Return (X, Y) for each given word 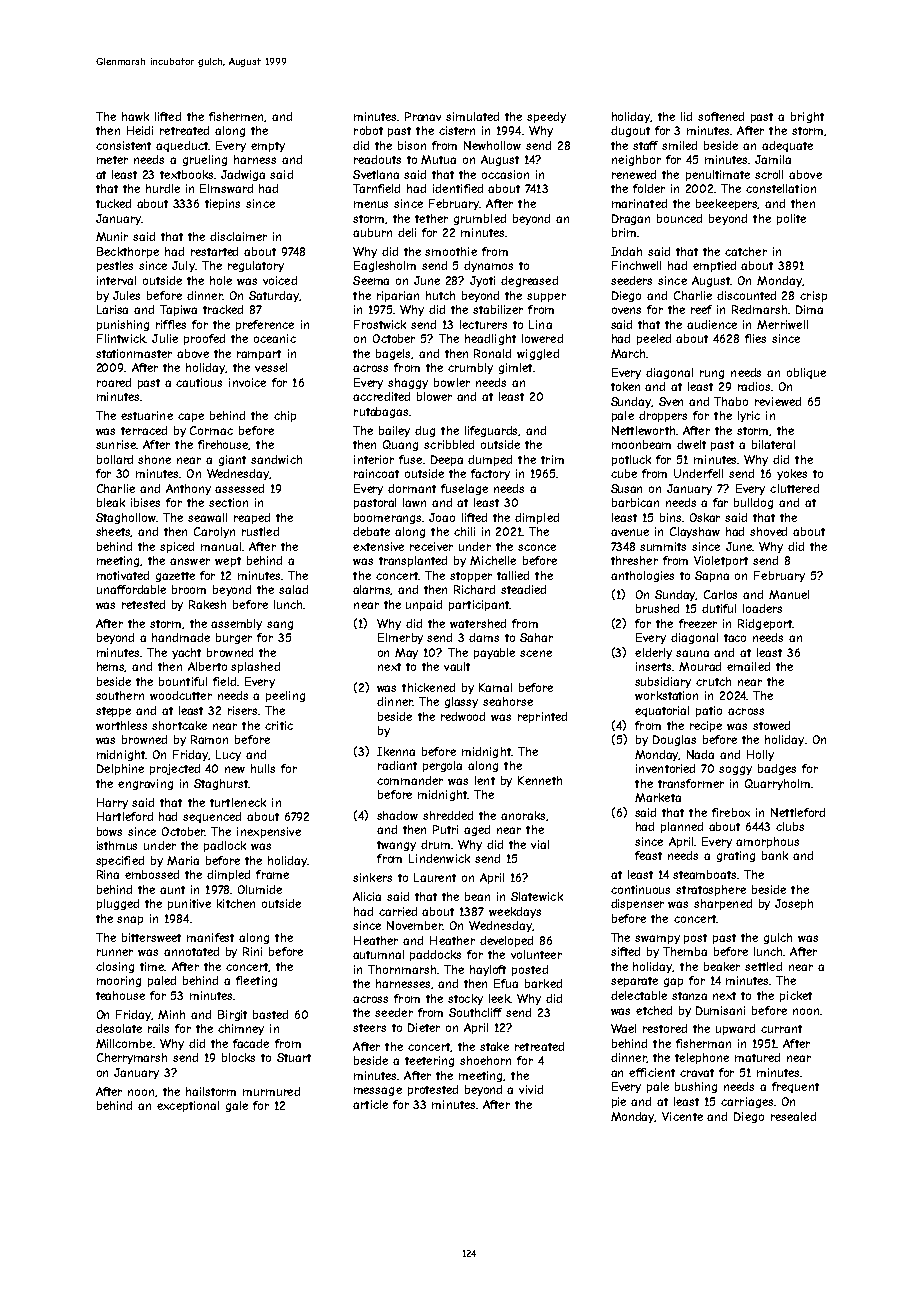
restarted (214, 251)
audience (712, 324)
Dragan (631, 219)
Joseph (794, 904)
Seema (371, 280)
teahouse (120, 995)
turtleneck (238, 802)
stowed (771, 725)
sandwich (276, 459)
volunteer (536, 954)
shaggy (408, 383)
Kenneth (540, 780)
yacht (186, 653)
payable (494, 653)
